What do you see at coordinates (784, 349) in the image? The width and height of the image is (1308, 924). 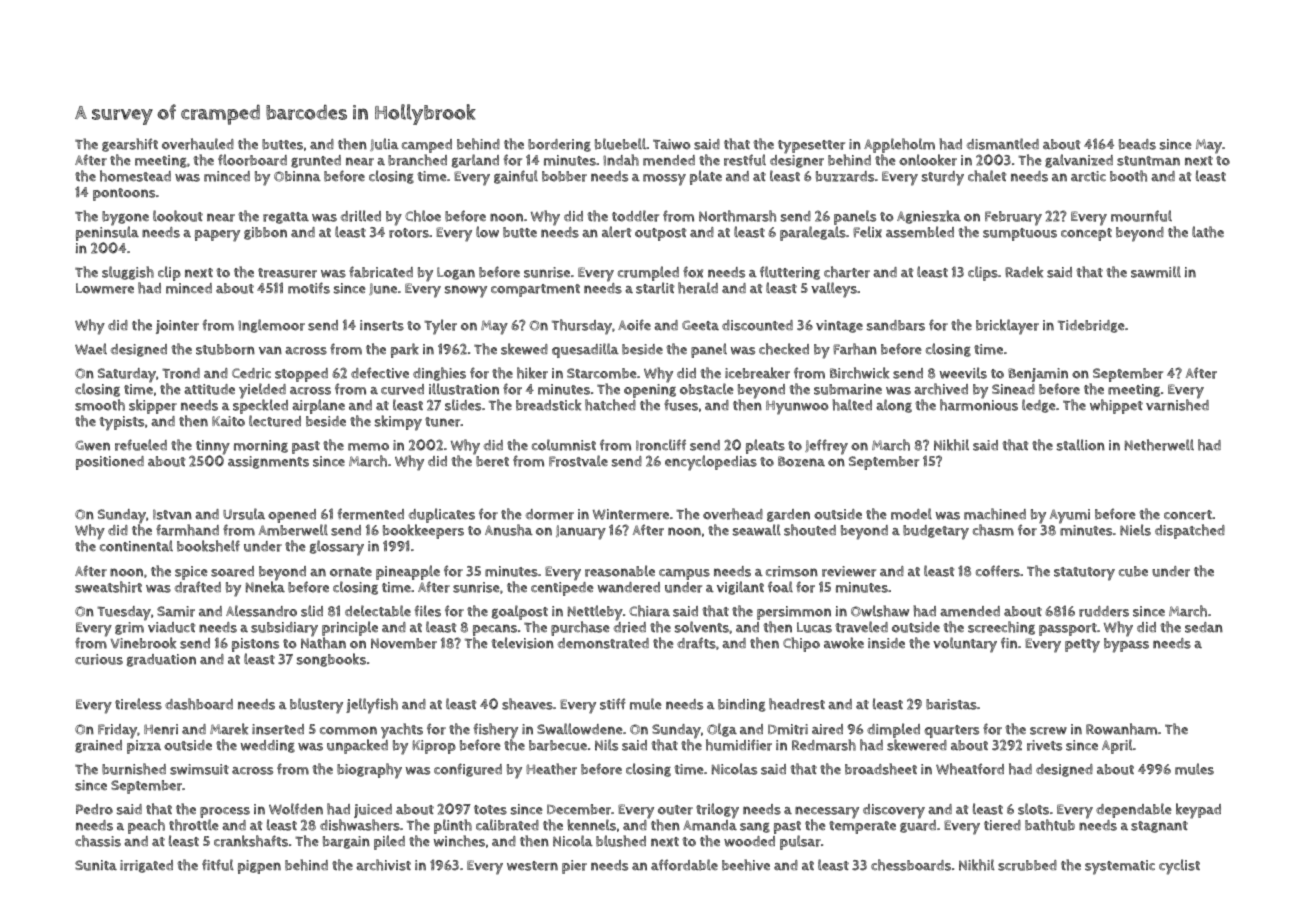 I see `checked` at bounding box center [784, 349].
